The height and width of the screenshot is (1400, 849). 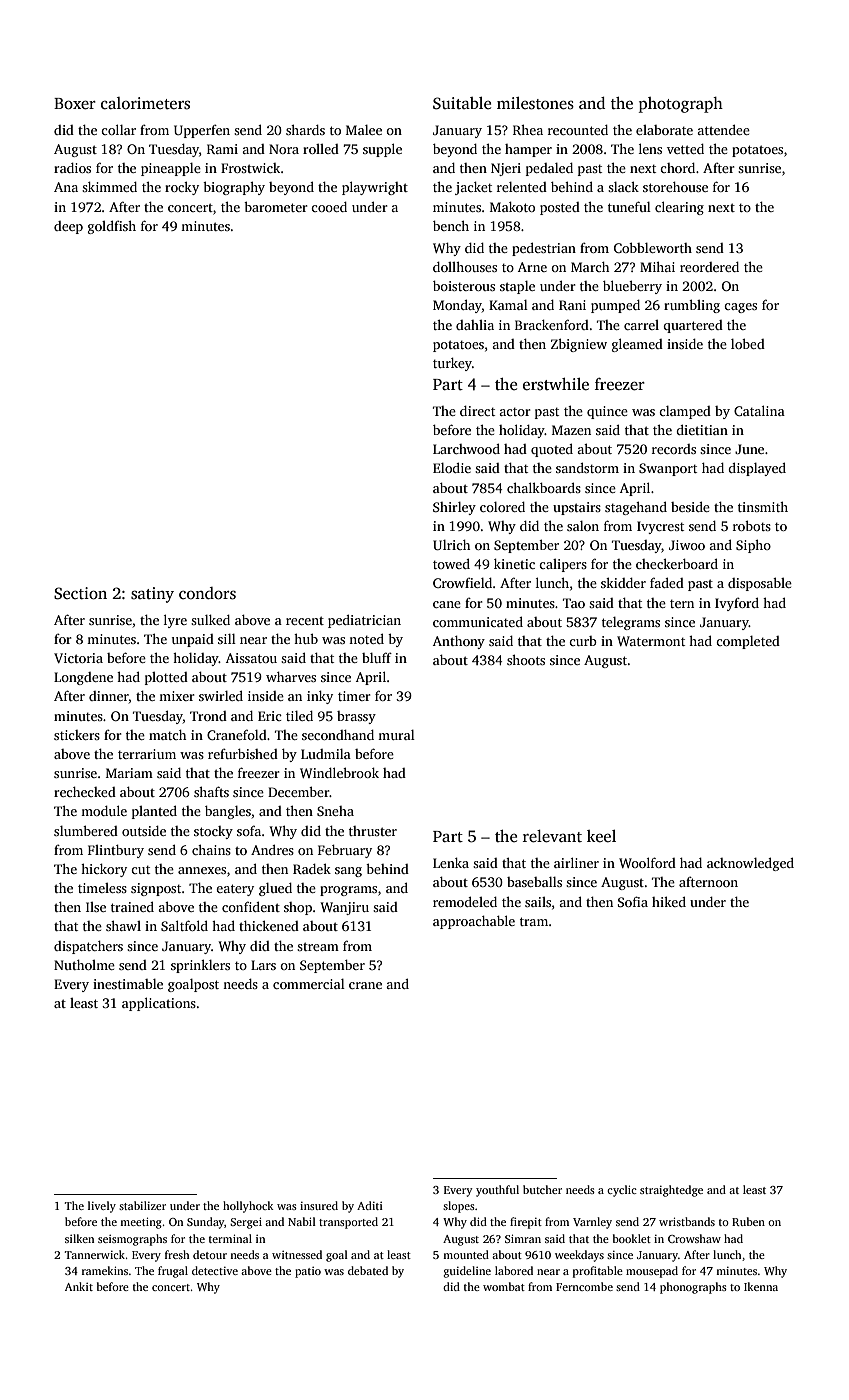 I want to click on clearing, so click(x=679, y=208).
